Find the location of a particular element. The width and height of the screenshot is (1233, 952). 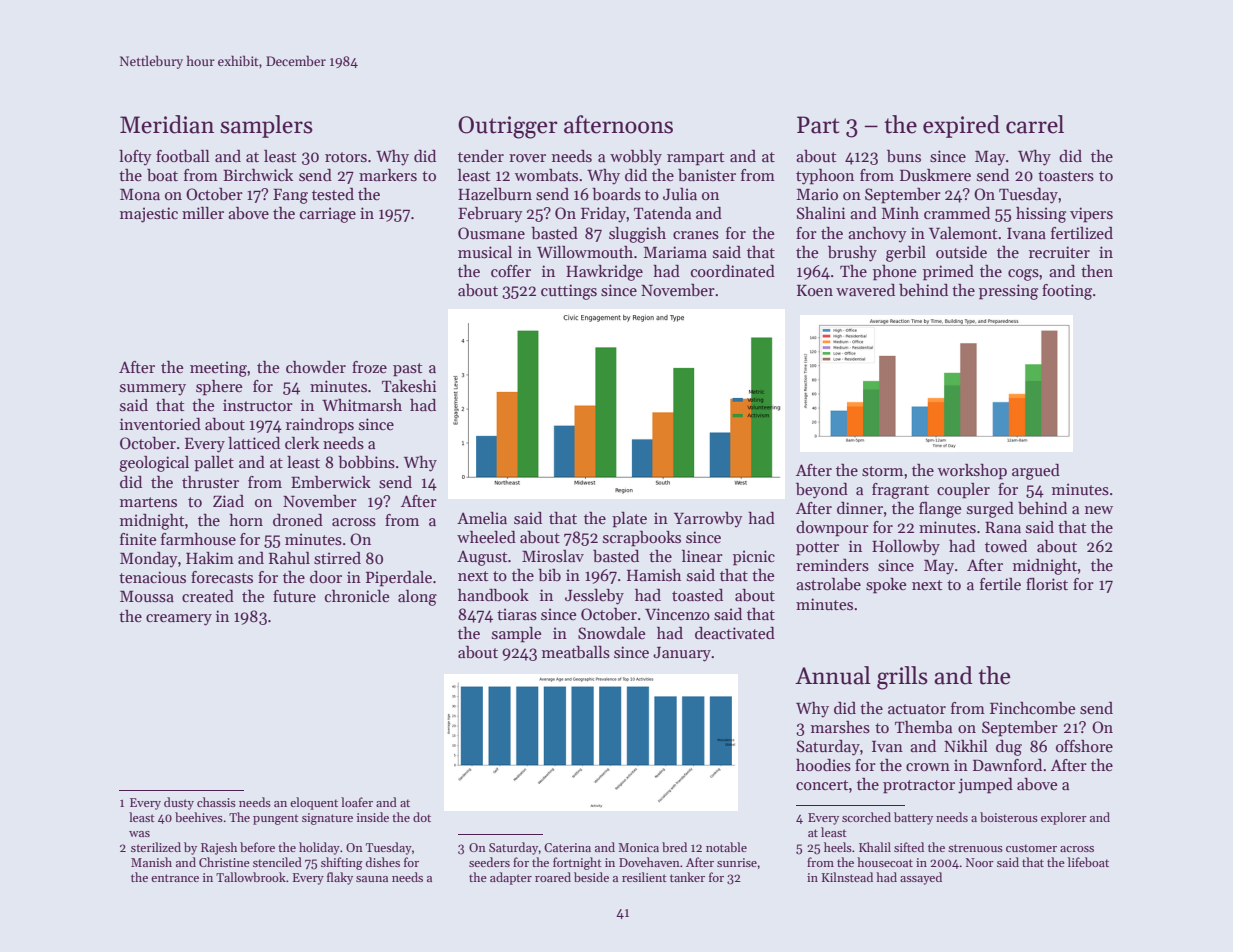

entrance is located at coordinates (175, 878).
